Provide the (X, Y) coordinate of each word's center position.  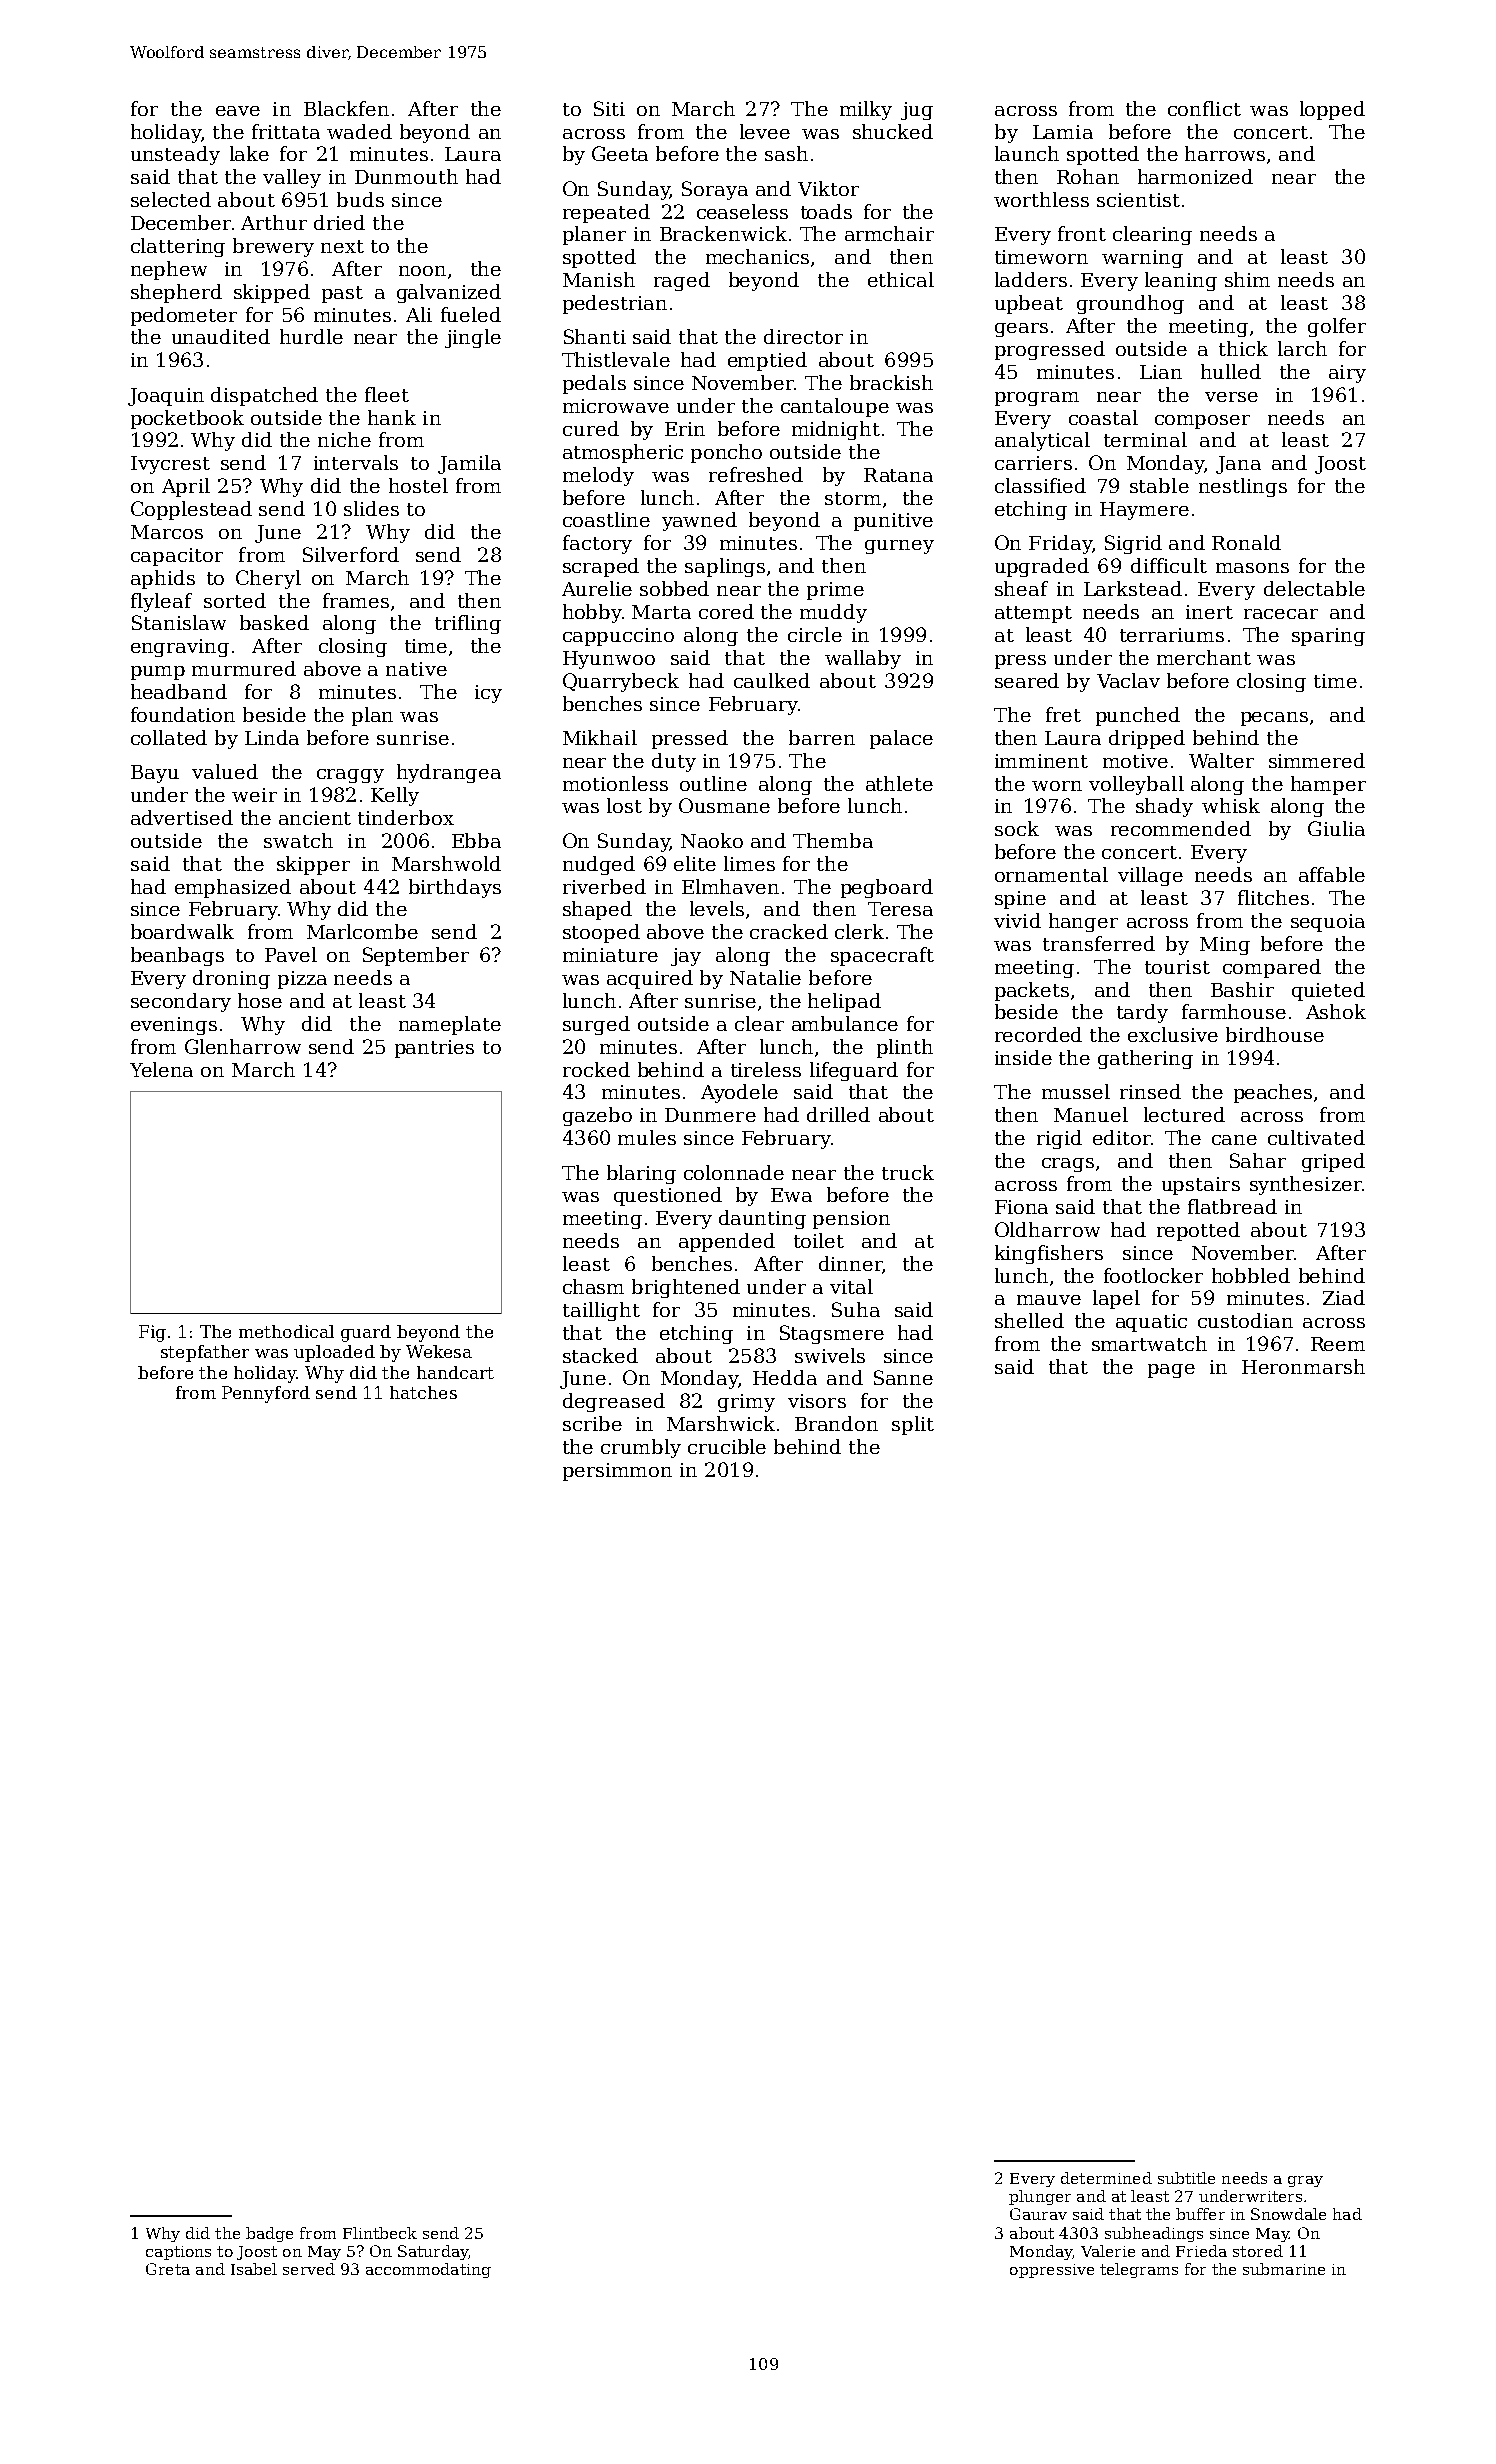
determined (1106, 2178)
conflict (1204, 108)
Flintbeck (380, 2233)
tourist (1177, 967)
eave (238, 111)
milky (866, 110)
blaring (641, 1174)
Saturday (433, 2252)
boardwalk (182, 931)
